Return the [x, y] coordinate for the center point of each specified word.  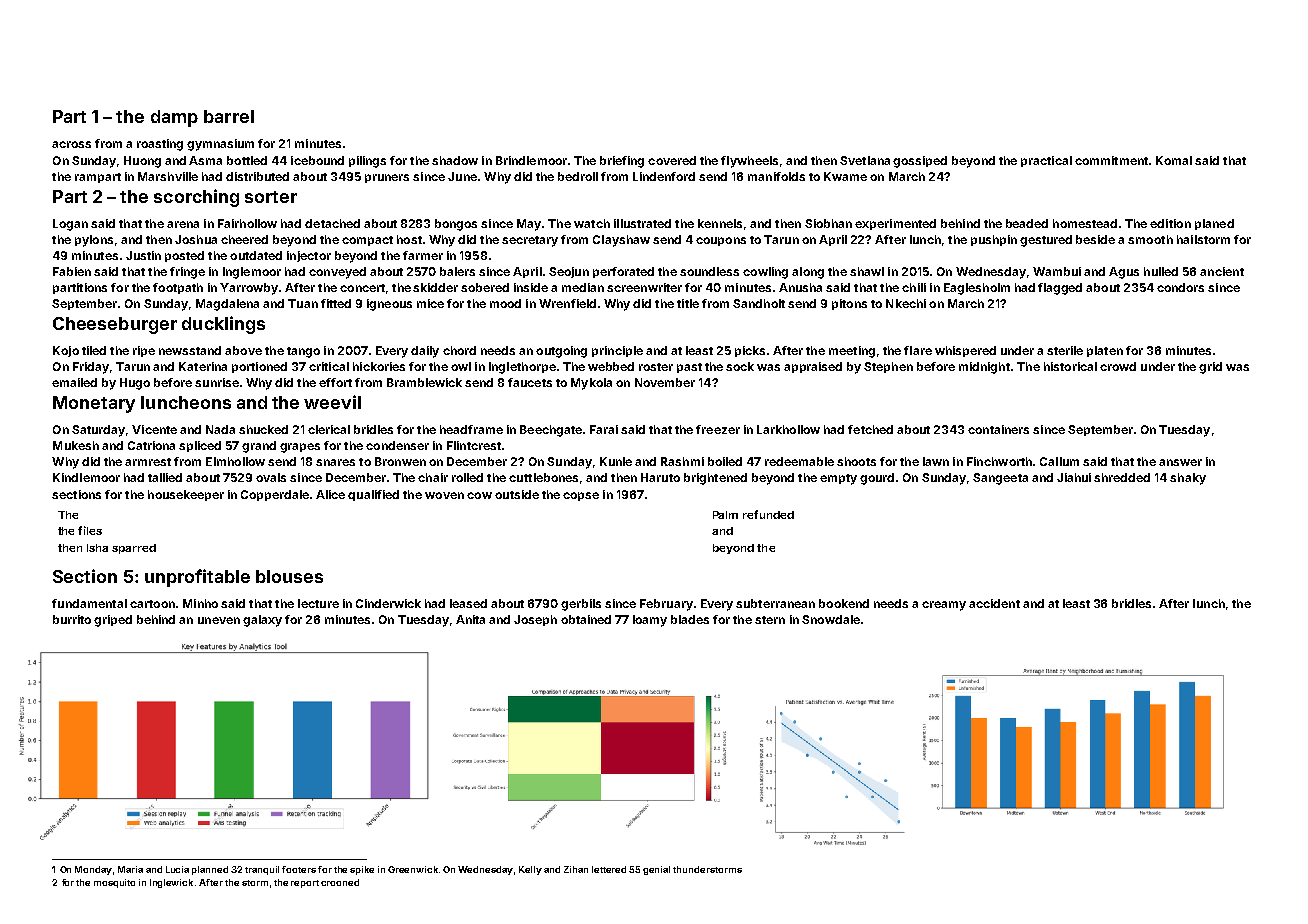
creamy [944, 606]
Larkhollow [788, 429]
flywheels [749, 162]
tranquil [262, 870]
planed [1214, 224]
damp [174, 118]
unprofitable [197, 578]
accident [994, 603]
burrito [72, 619]
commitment [1111, 160]
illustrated [642, 223]
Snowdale [831, 619]
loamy [650, 621]
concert [362, 288]
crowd [1118, 366]
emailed [74, 382]
